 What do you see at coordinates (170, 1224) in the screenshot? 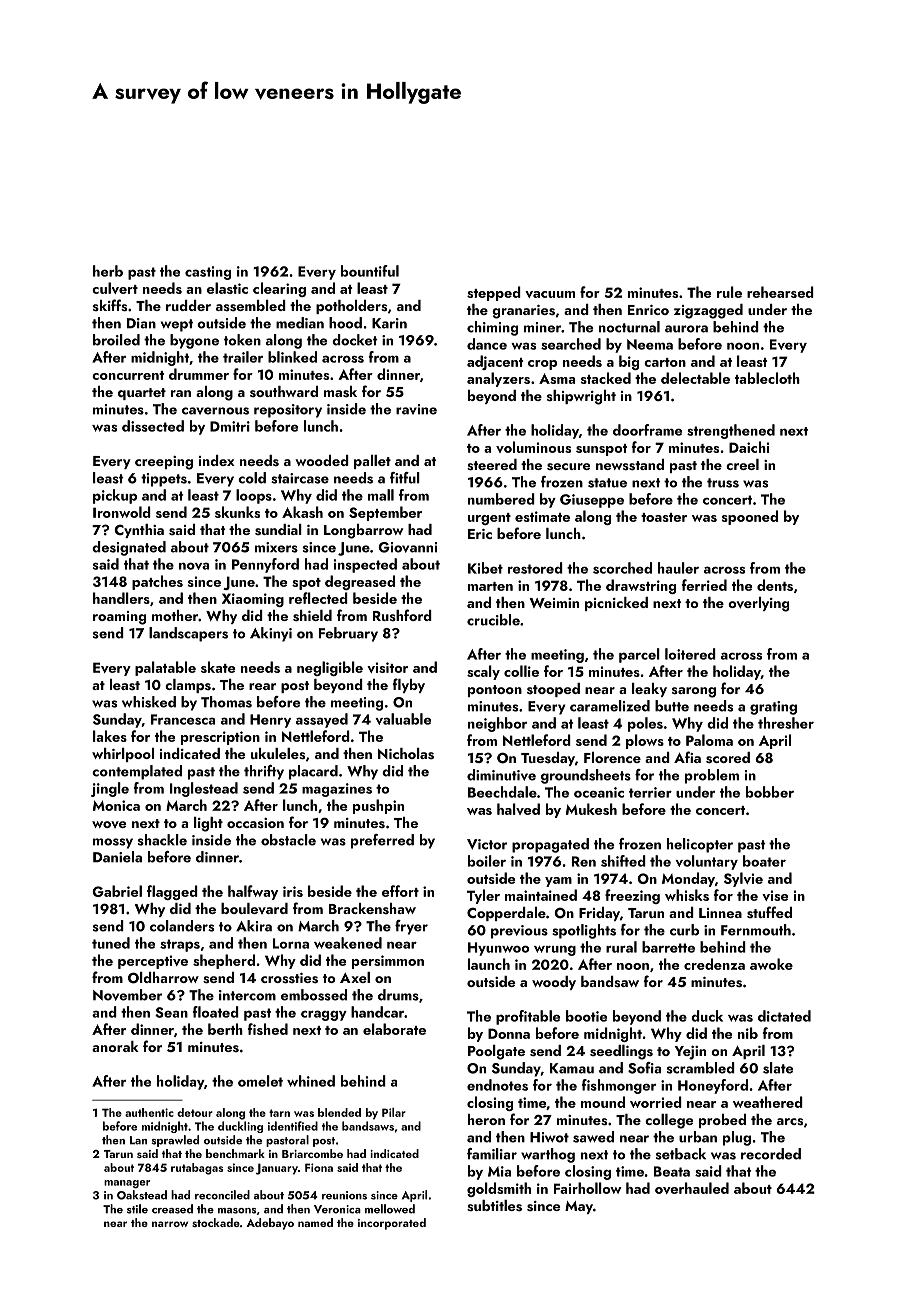
I see `narrow` at bounding box center [170, 1224].
